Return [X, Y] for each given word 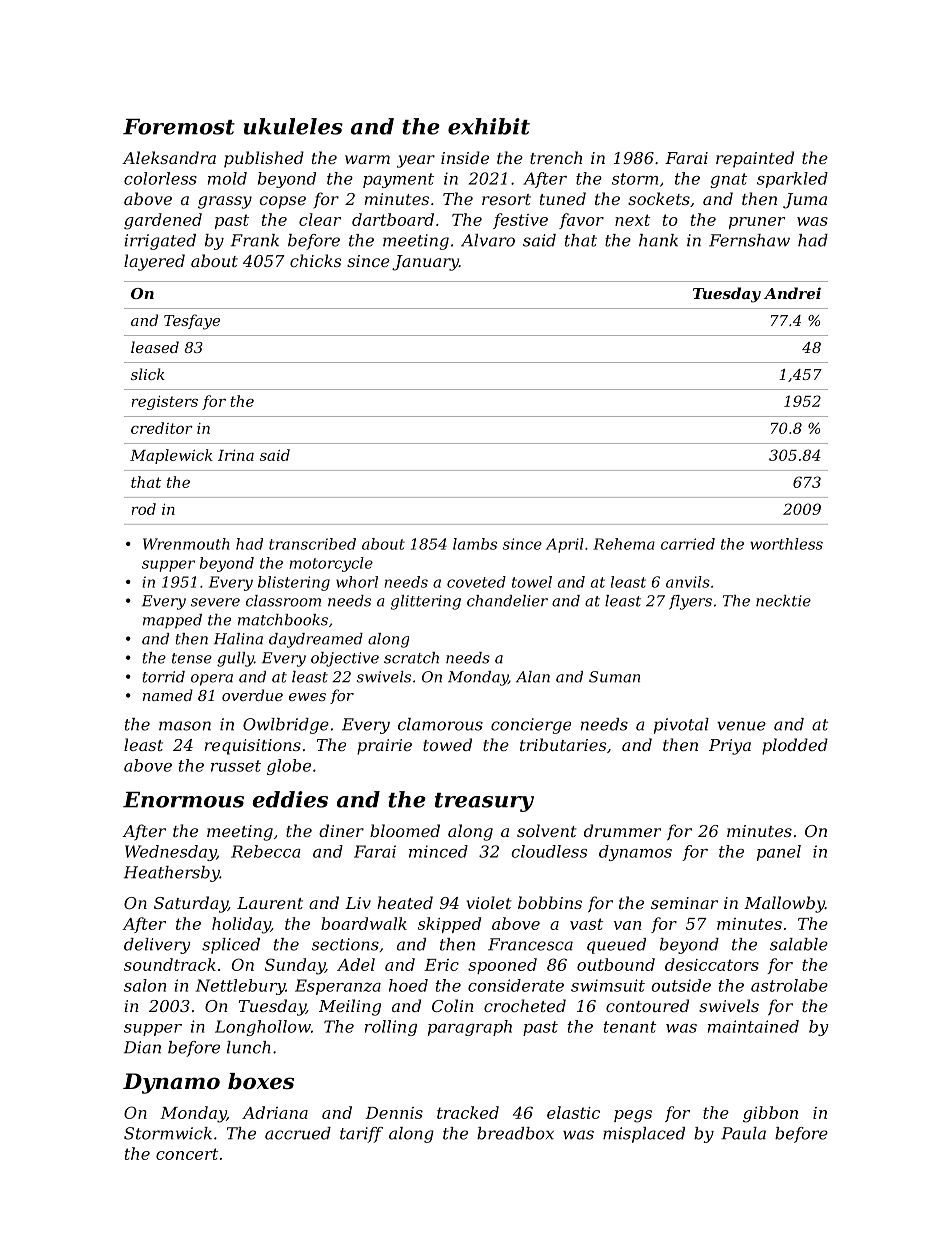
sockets [659, 198]
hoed [408, 985]
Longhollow [263, 1028]
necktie [783, 601]
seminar [684, 903]
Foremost [179, 127]
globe [289, 767]
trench [556, 157]
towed [447, 744]
